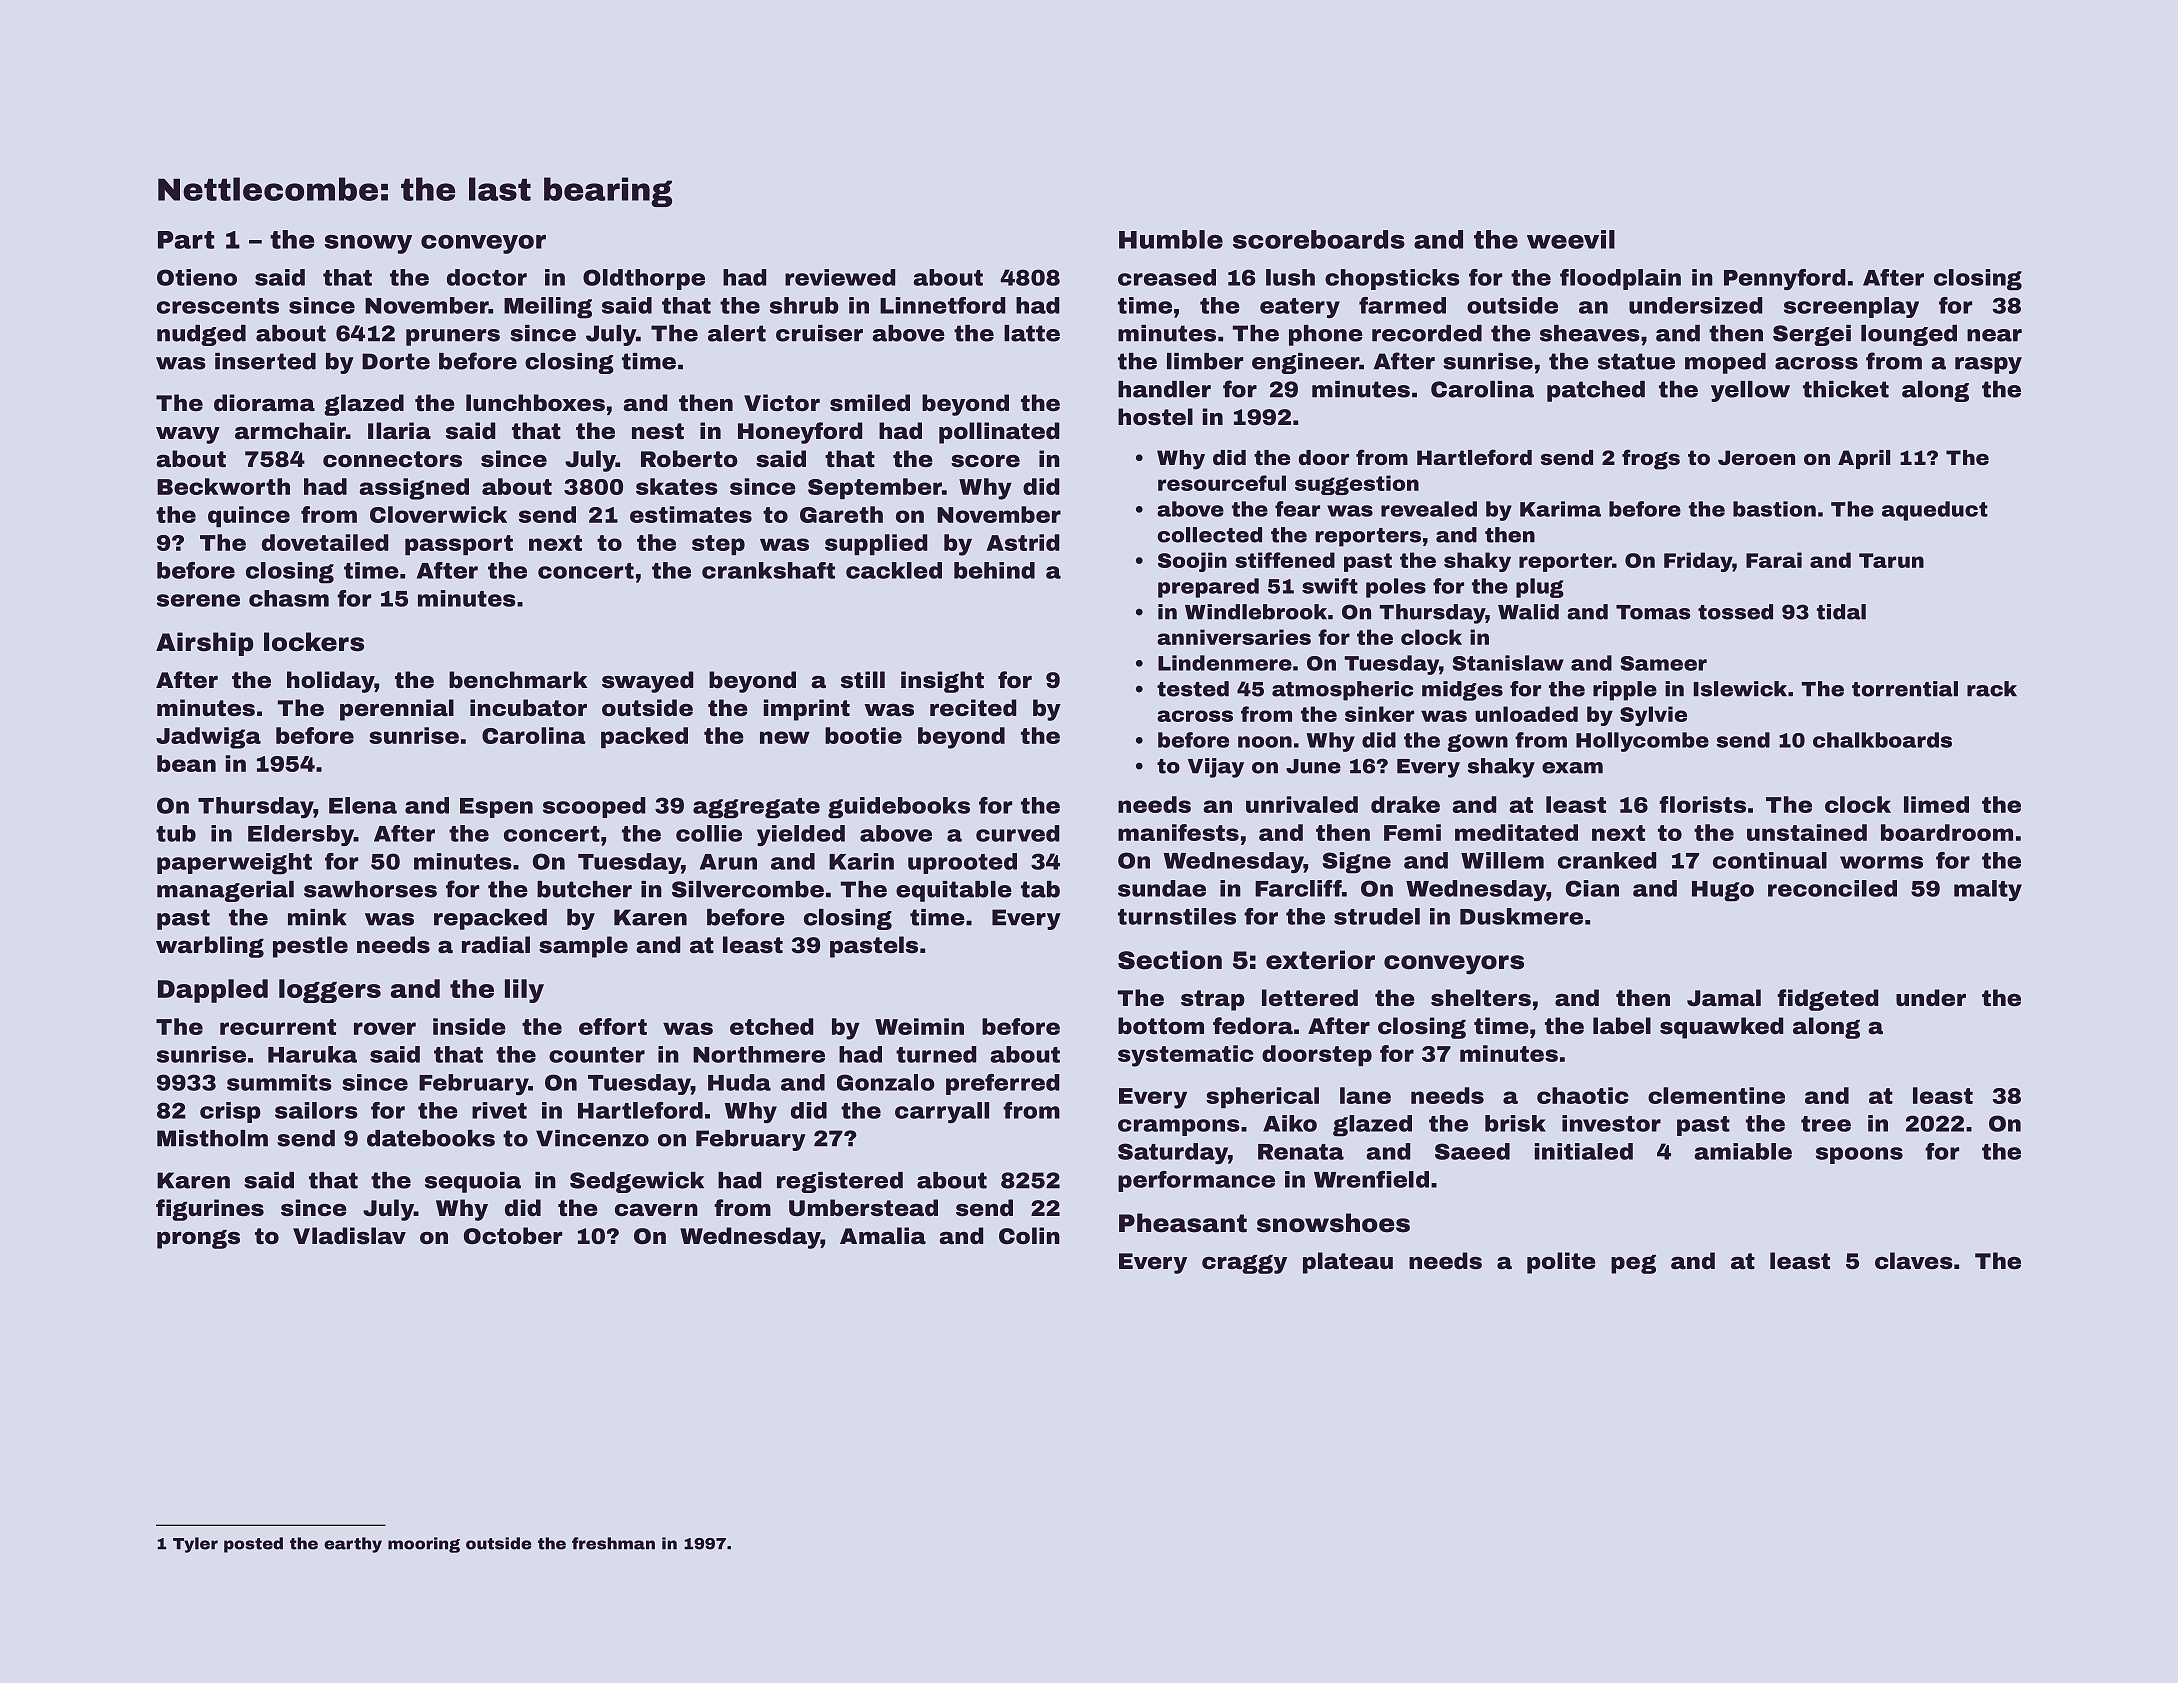 The height and width of the document is (1683, 2178). What do you see at coordinates (870, 403) in the document?
I see `smiled` at bounding box center [870, 403].
